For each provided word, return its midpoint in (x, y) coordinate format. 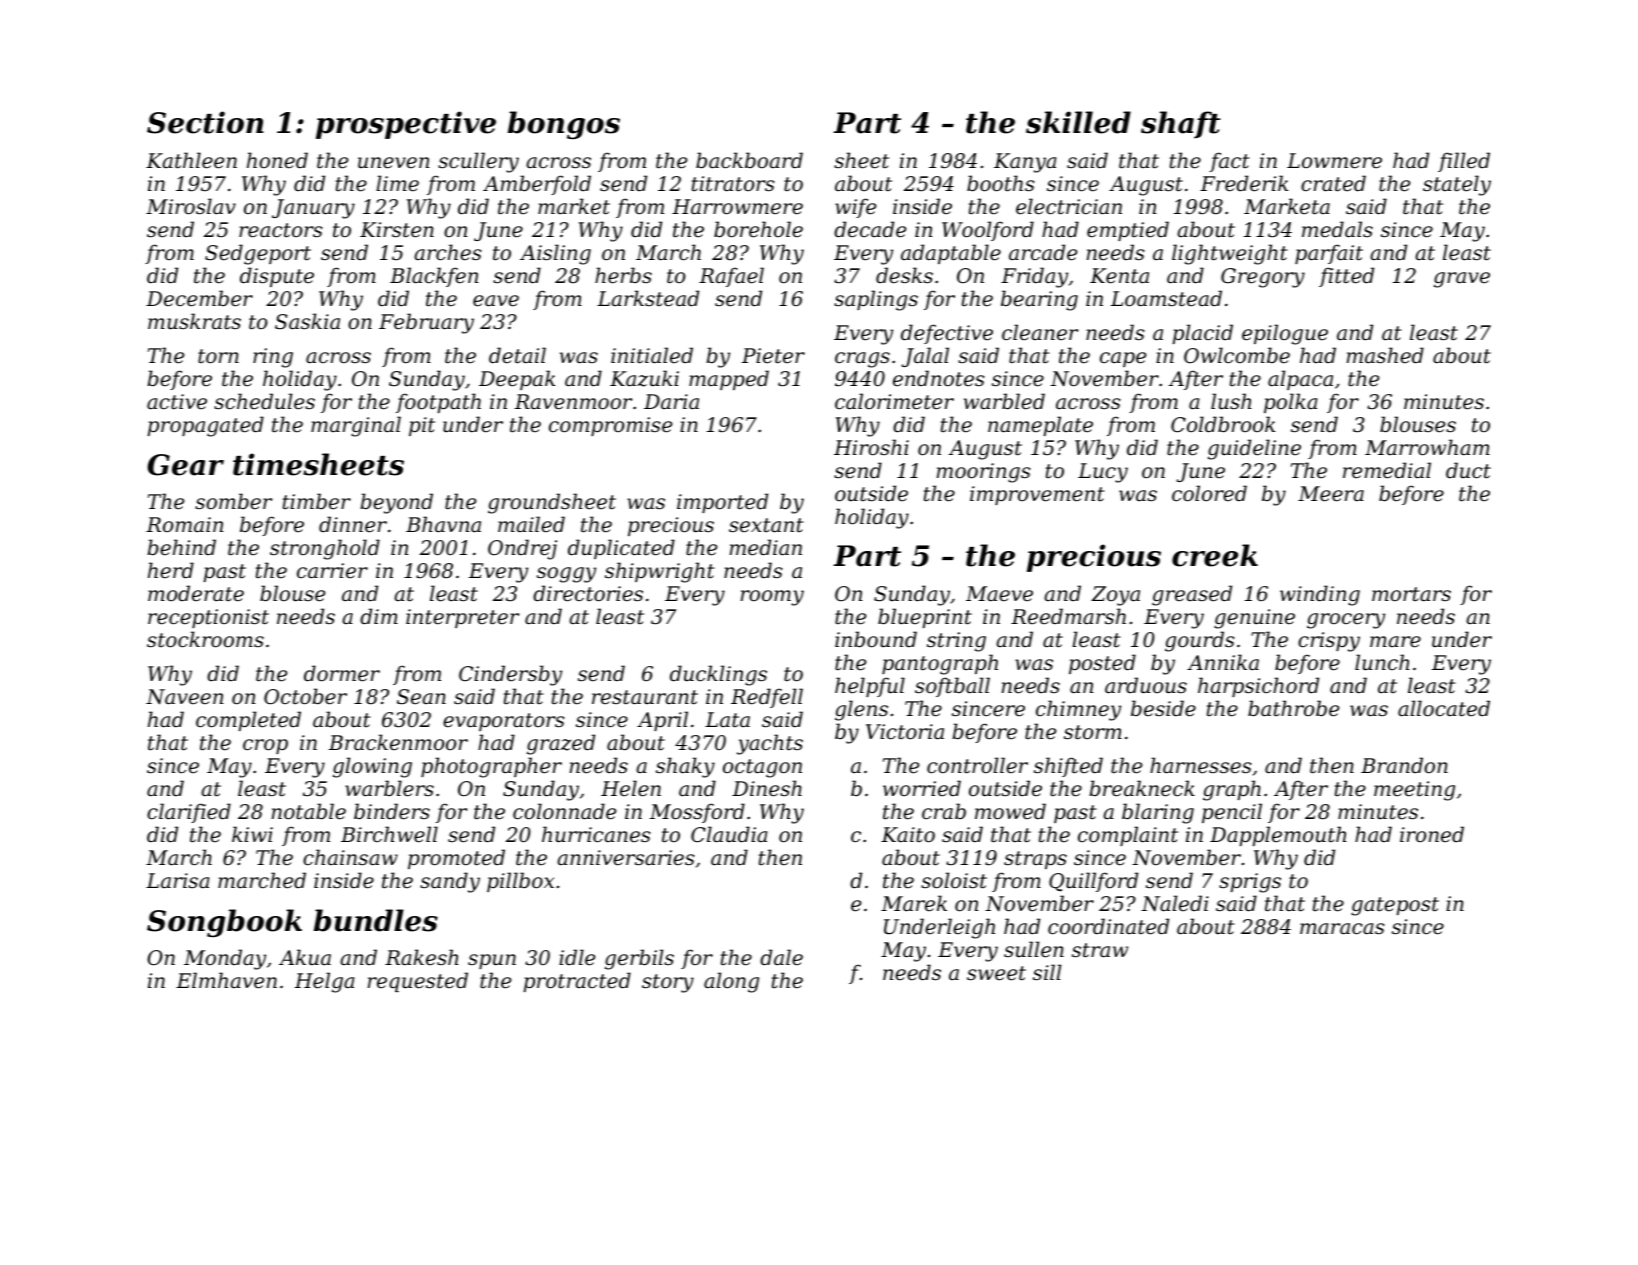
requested (418, 982)
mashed (1385, 355)
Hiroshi (871, 447)
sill (1047, 972)
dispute (277, 277)
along (731, 982)
